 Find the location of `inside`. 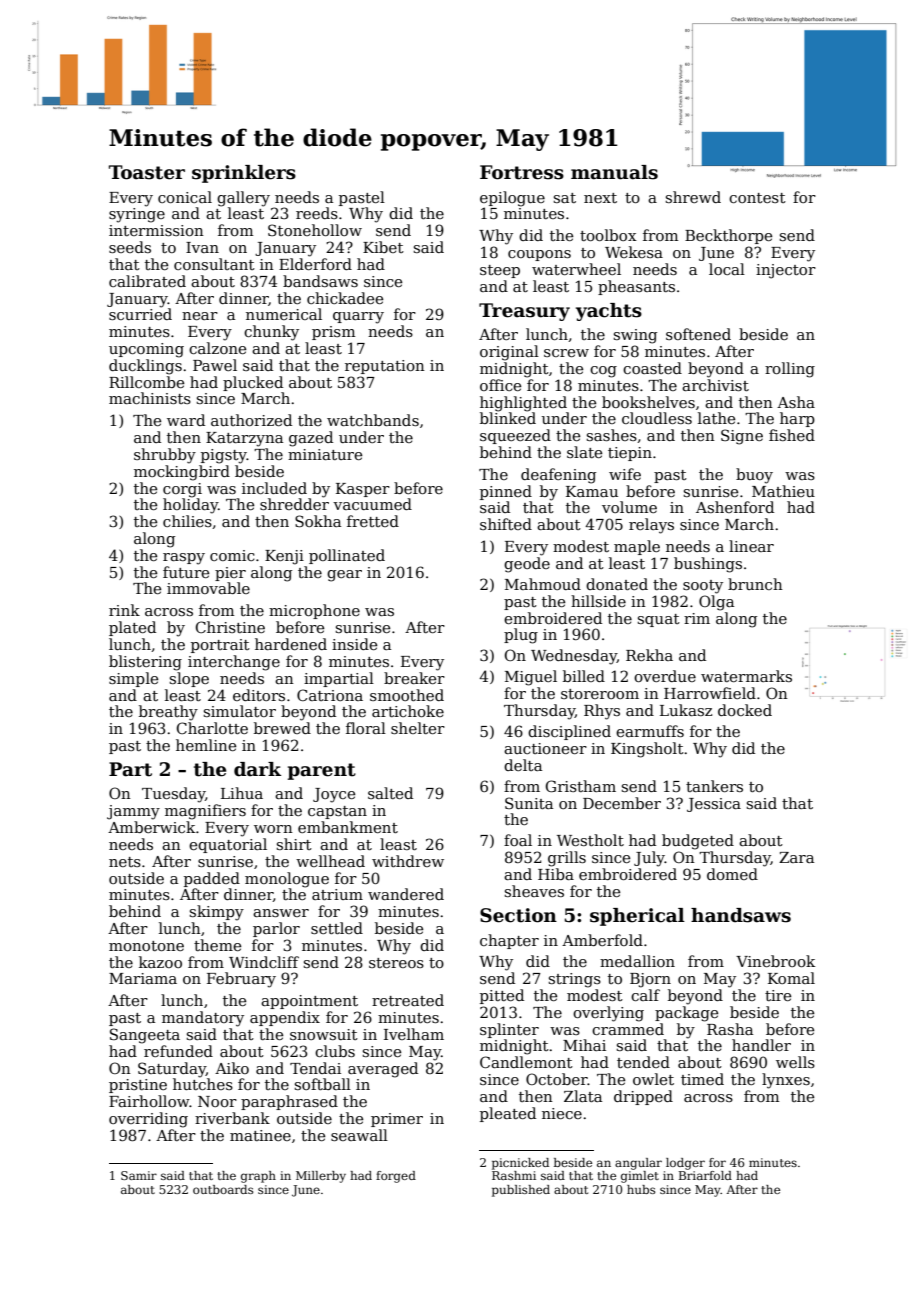

inside is located at coordinates (354, 644).
